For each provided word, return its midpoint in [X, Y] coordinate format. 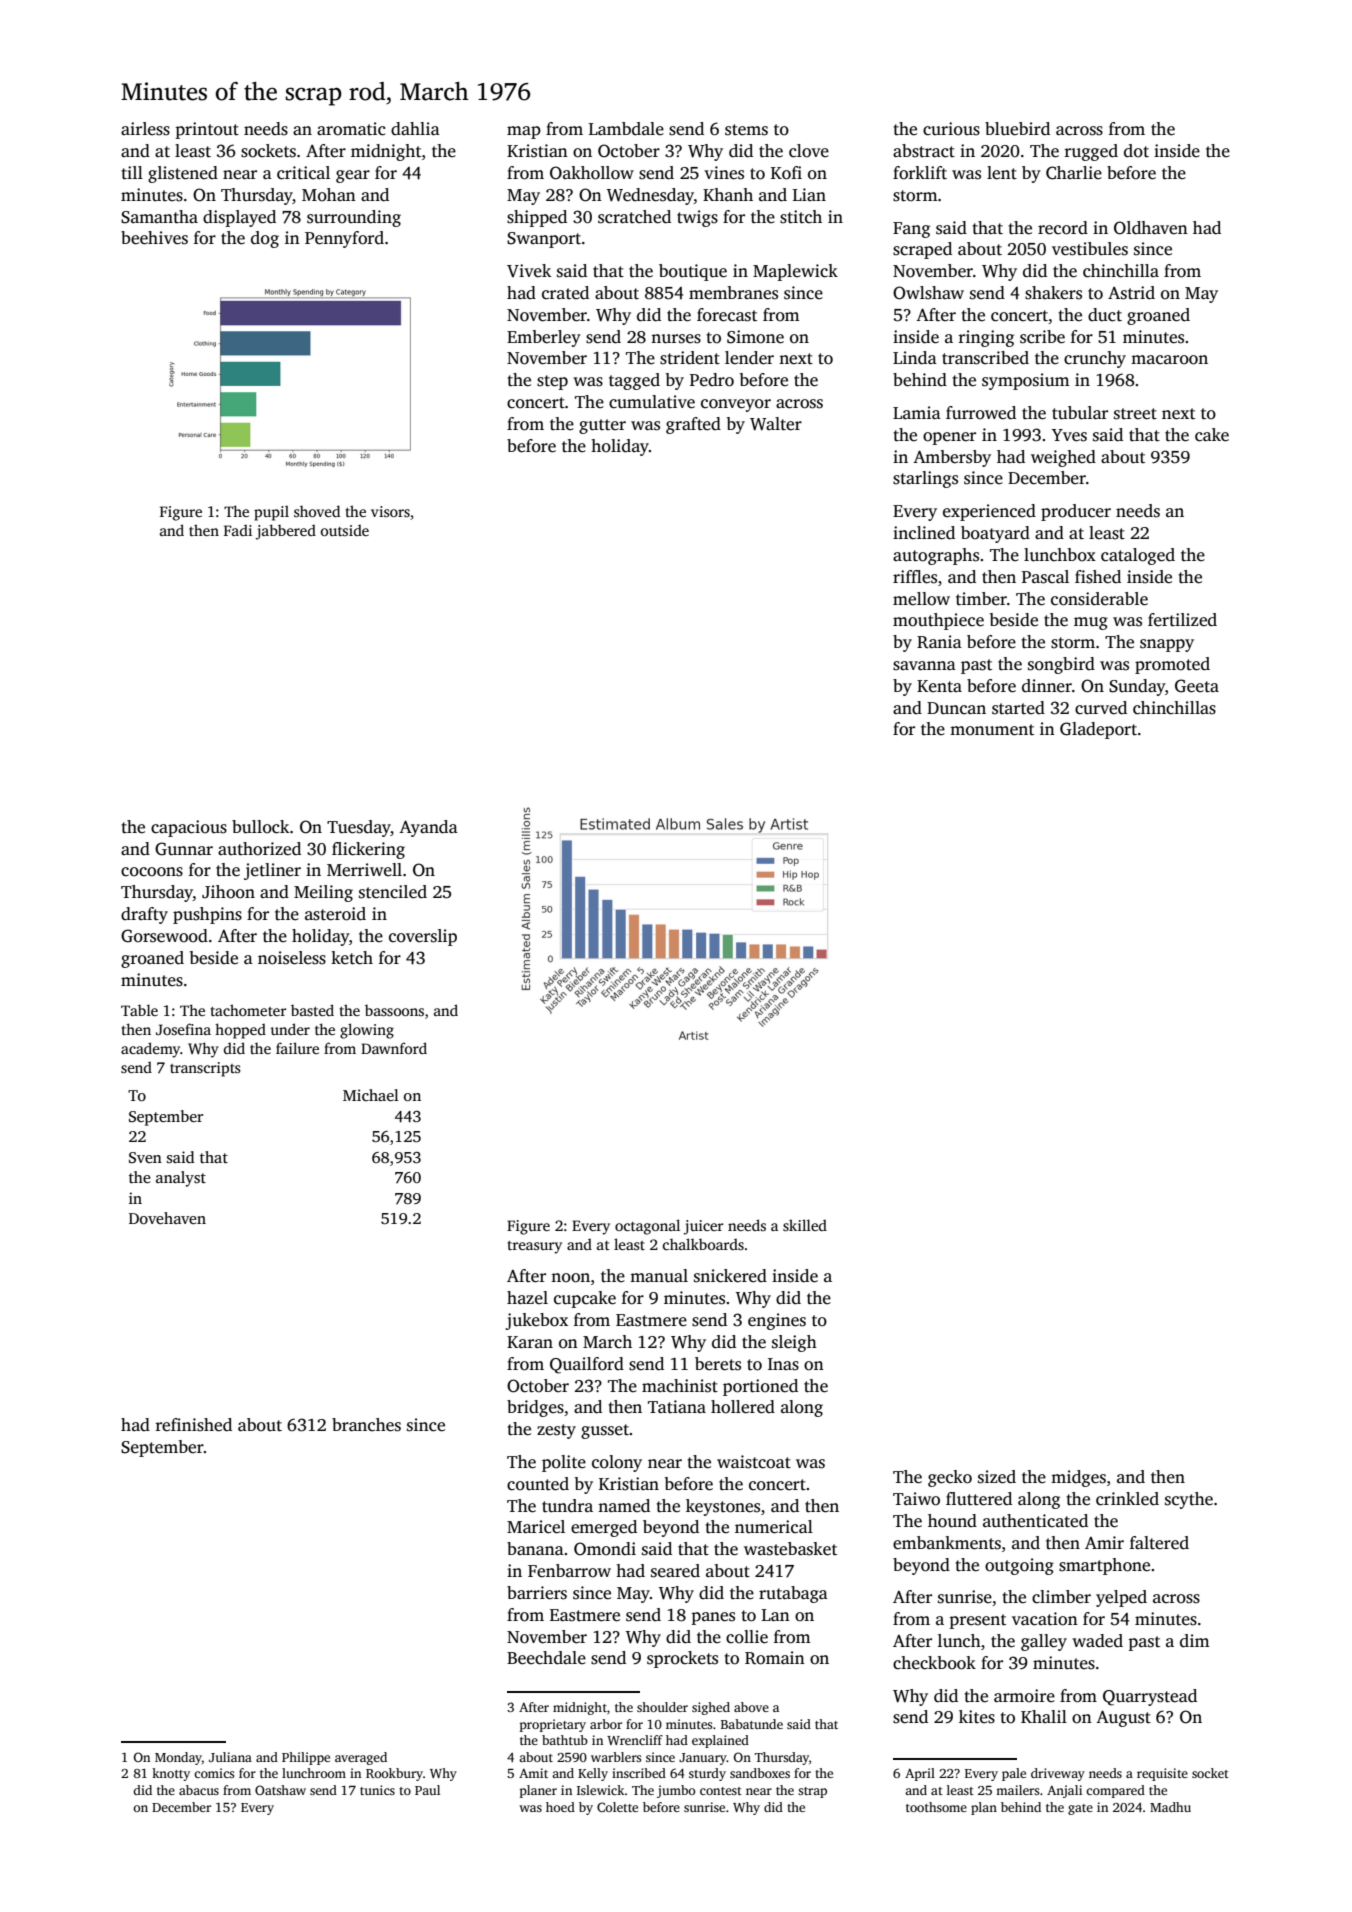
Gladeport [1098, 730]
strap [812, 1792]
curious [951, 129]
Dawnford [394, 1048]
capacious [189, 828]
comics [214, 1773]
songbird [1061, 665]
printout [207, 130]
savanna [924, 666]
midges [1078, 1478]
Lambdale [626, 129]
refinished [193, 1425]
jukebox [536, 1321]
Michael [371, 1095]
